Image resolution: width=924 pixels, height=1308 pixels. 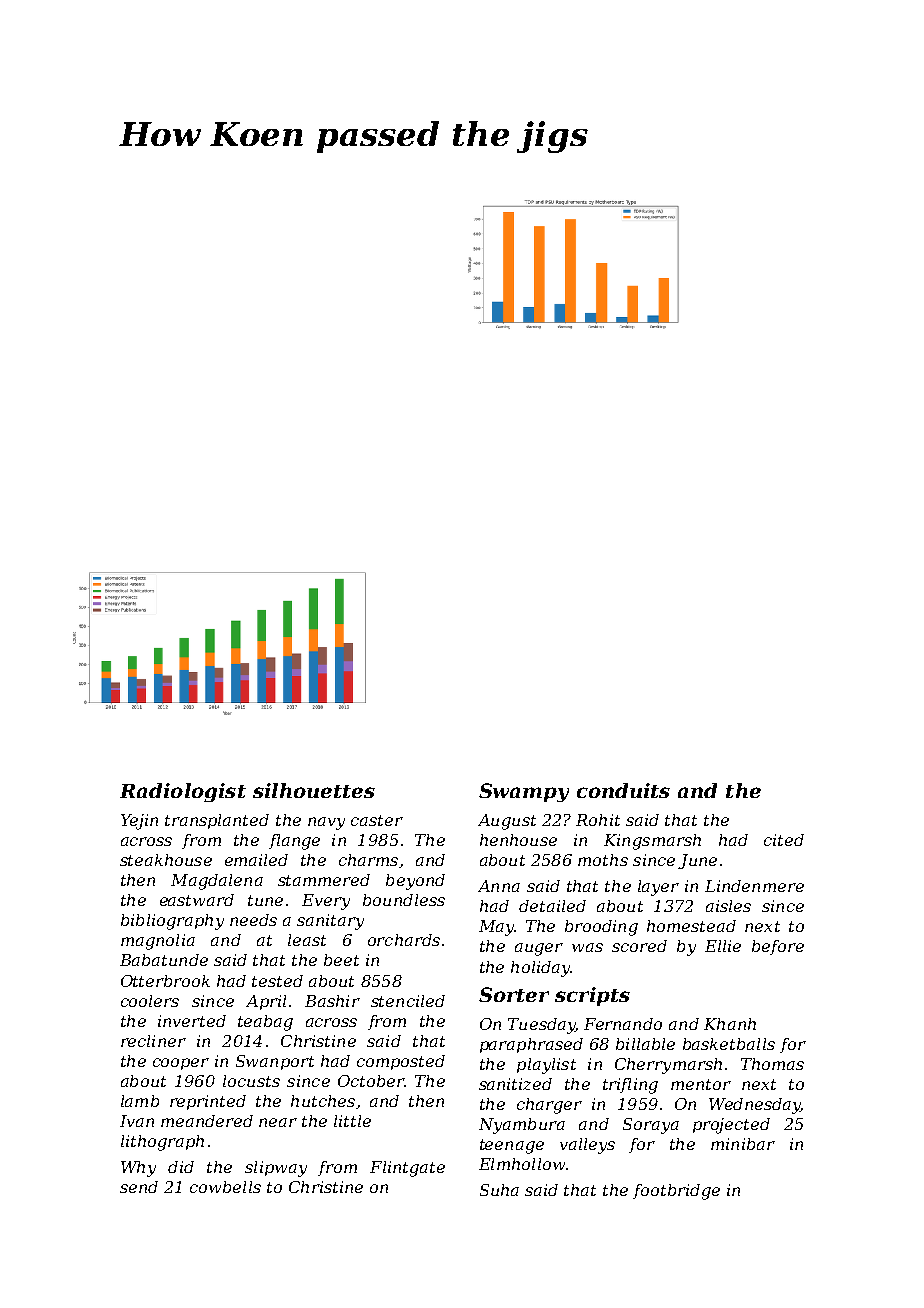 What do you see at coordinates (676, 1192) in the page?
I see `footbridge` at bounding box center [676, 1192].
